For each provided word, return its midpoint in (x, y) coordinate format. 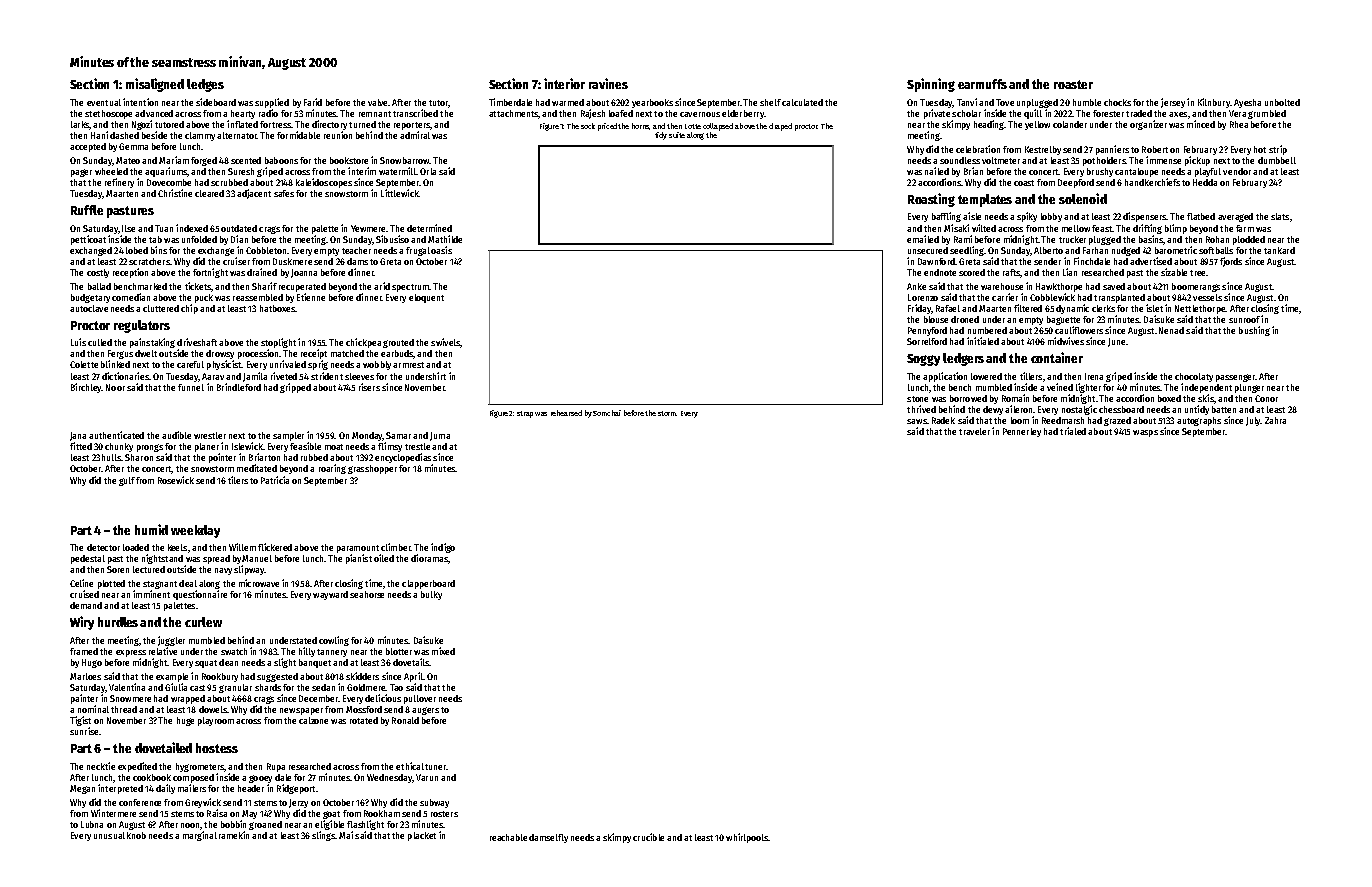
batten (1224, 409)
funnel (191, 387)
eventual (104, 102)
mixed (443, 651)
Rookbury (220, 677)
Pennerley (1022, 432)
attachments (513, 113)
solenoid (1083, 198)
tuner (436, 767)
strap (525, 414)
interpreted (120, 789)
